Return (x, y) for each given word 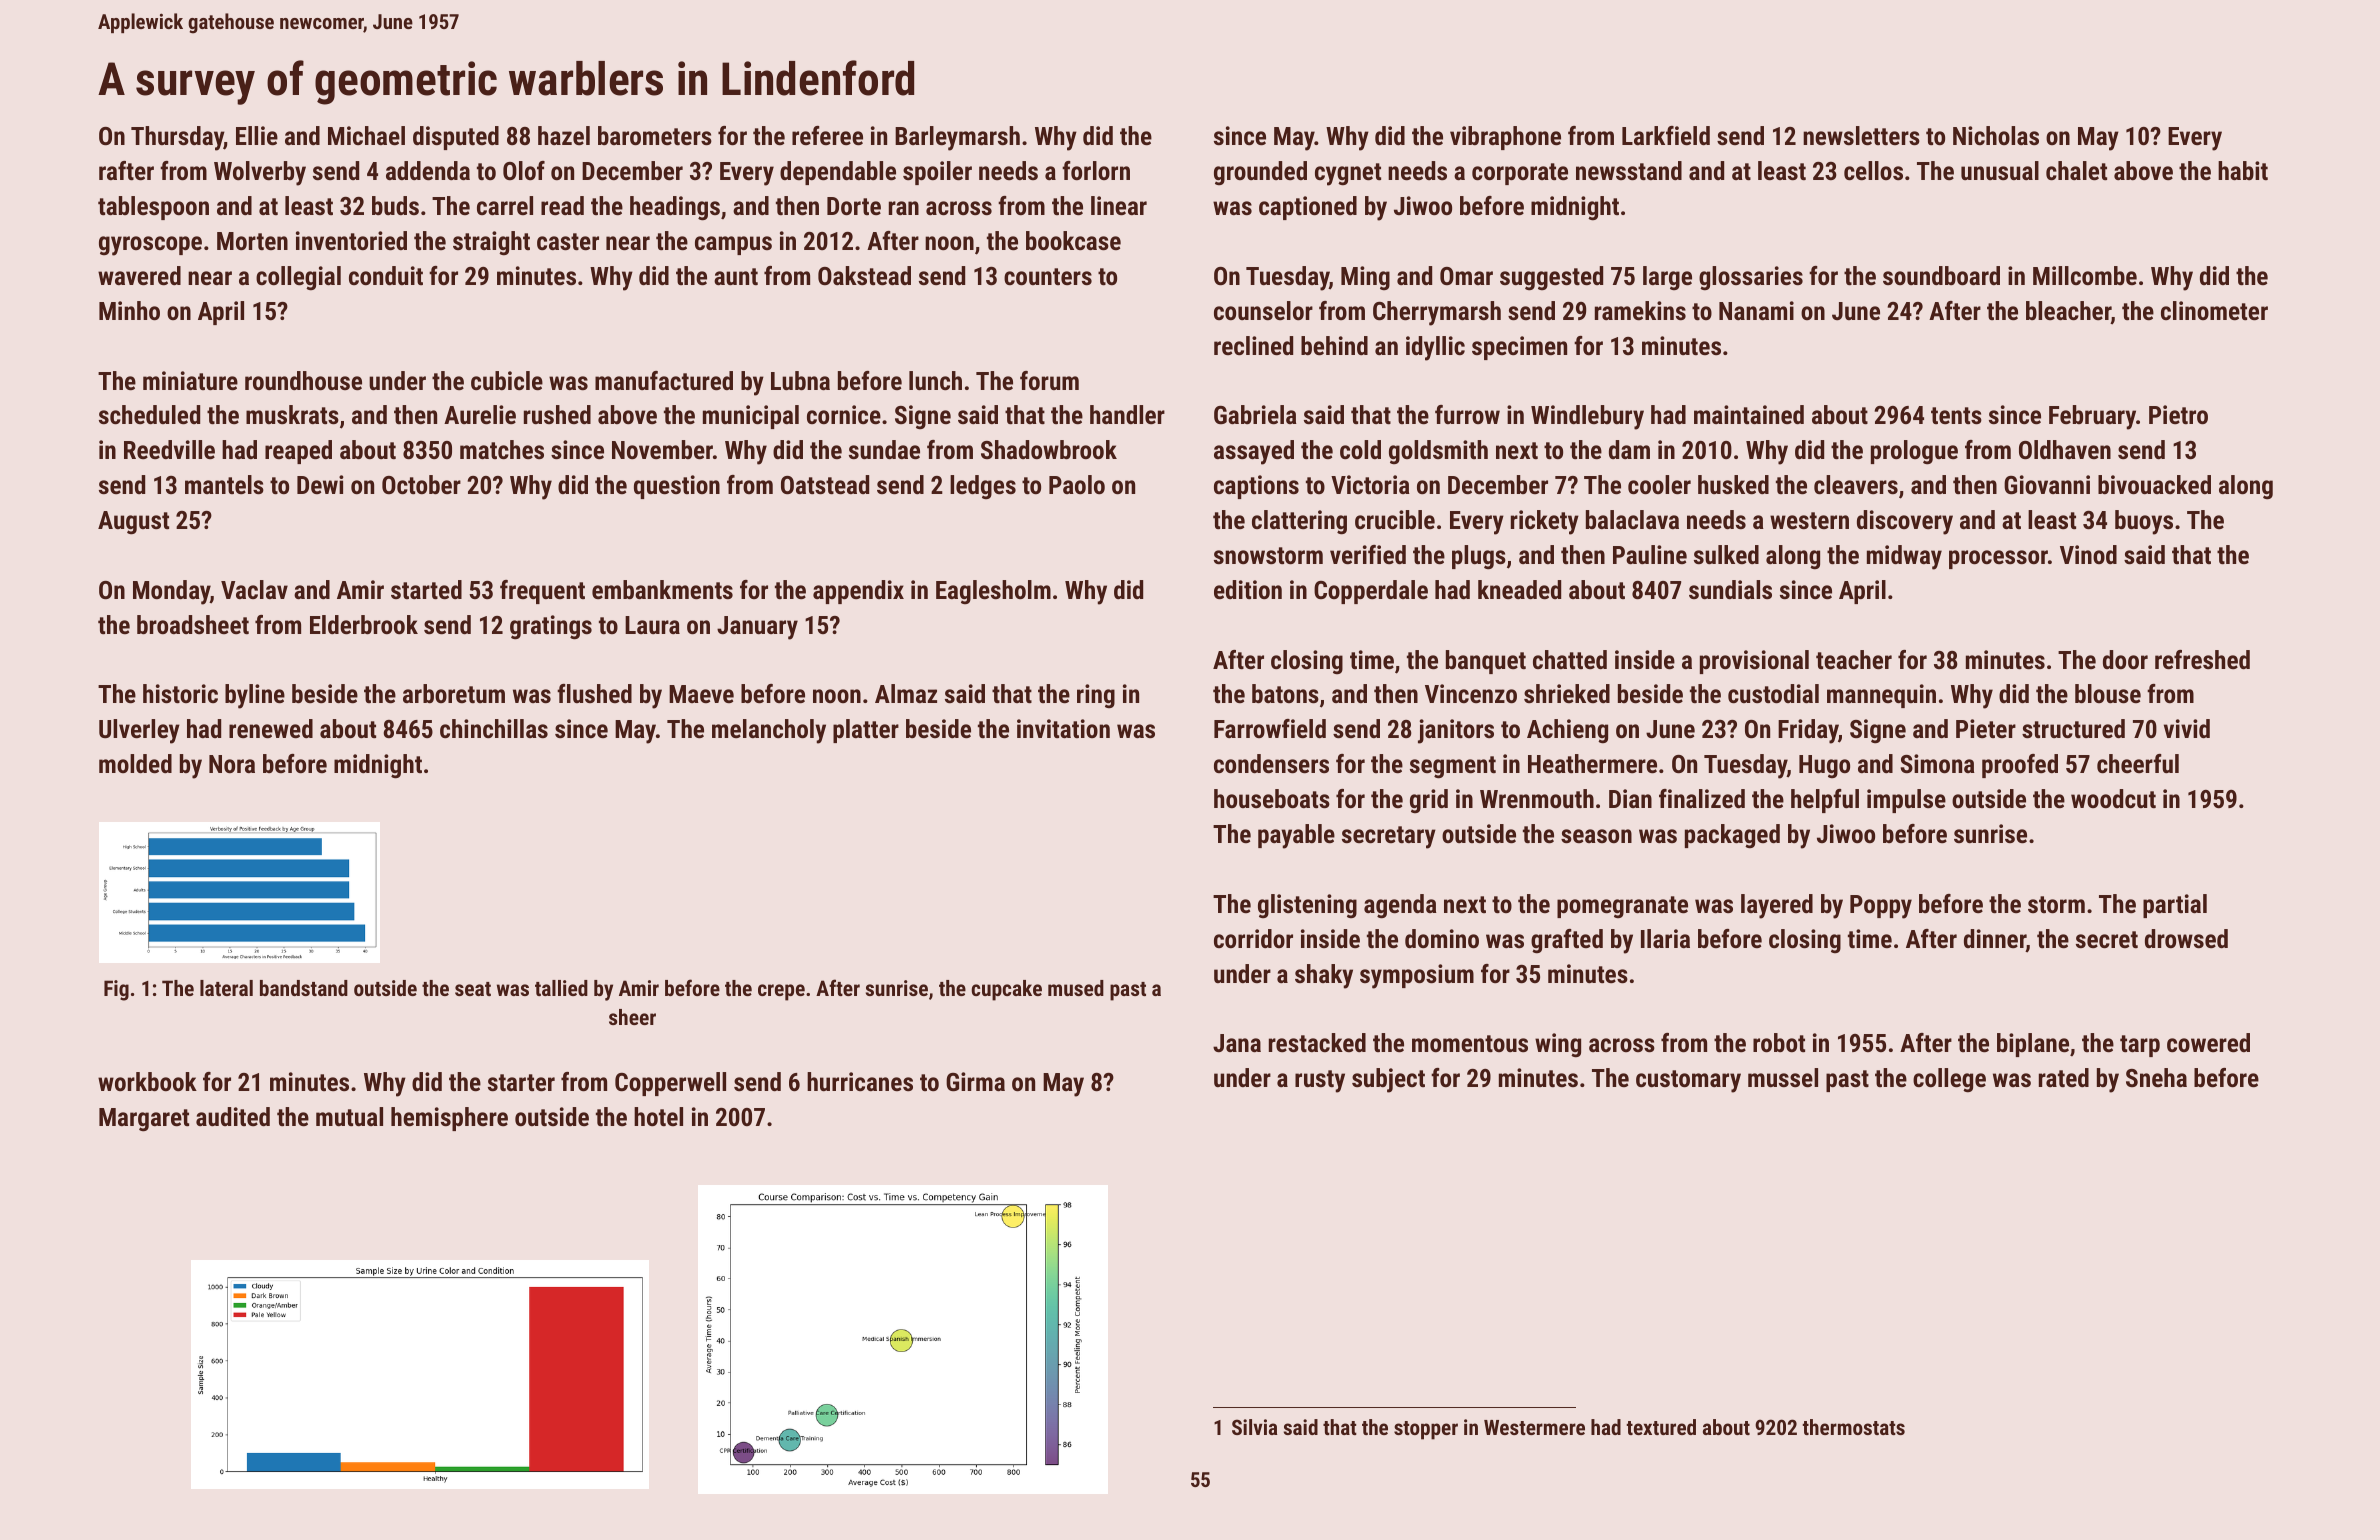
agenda (1400, 906)
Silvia (1254, 1427)
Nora (232, 764)
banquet (1486, 662)
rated (2064, 1077)
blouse (2108, 693)
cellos (1873, 170)
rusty (1320, 1081)
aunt (736, 276)
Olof (524, 170)
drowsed (2186, 938)
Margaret (144, 1120)
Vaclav (254, 589)
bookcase (1073, 240)
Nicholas (1996, 135)
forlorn (1096, 170)
